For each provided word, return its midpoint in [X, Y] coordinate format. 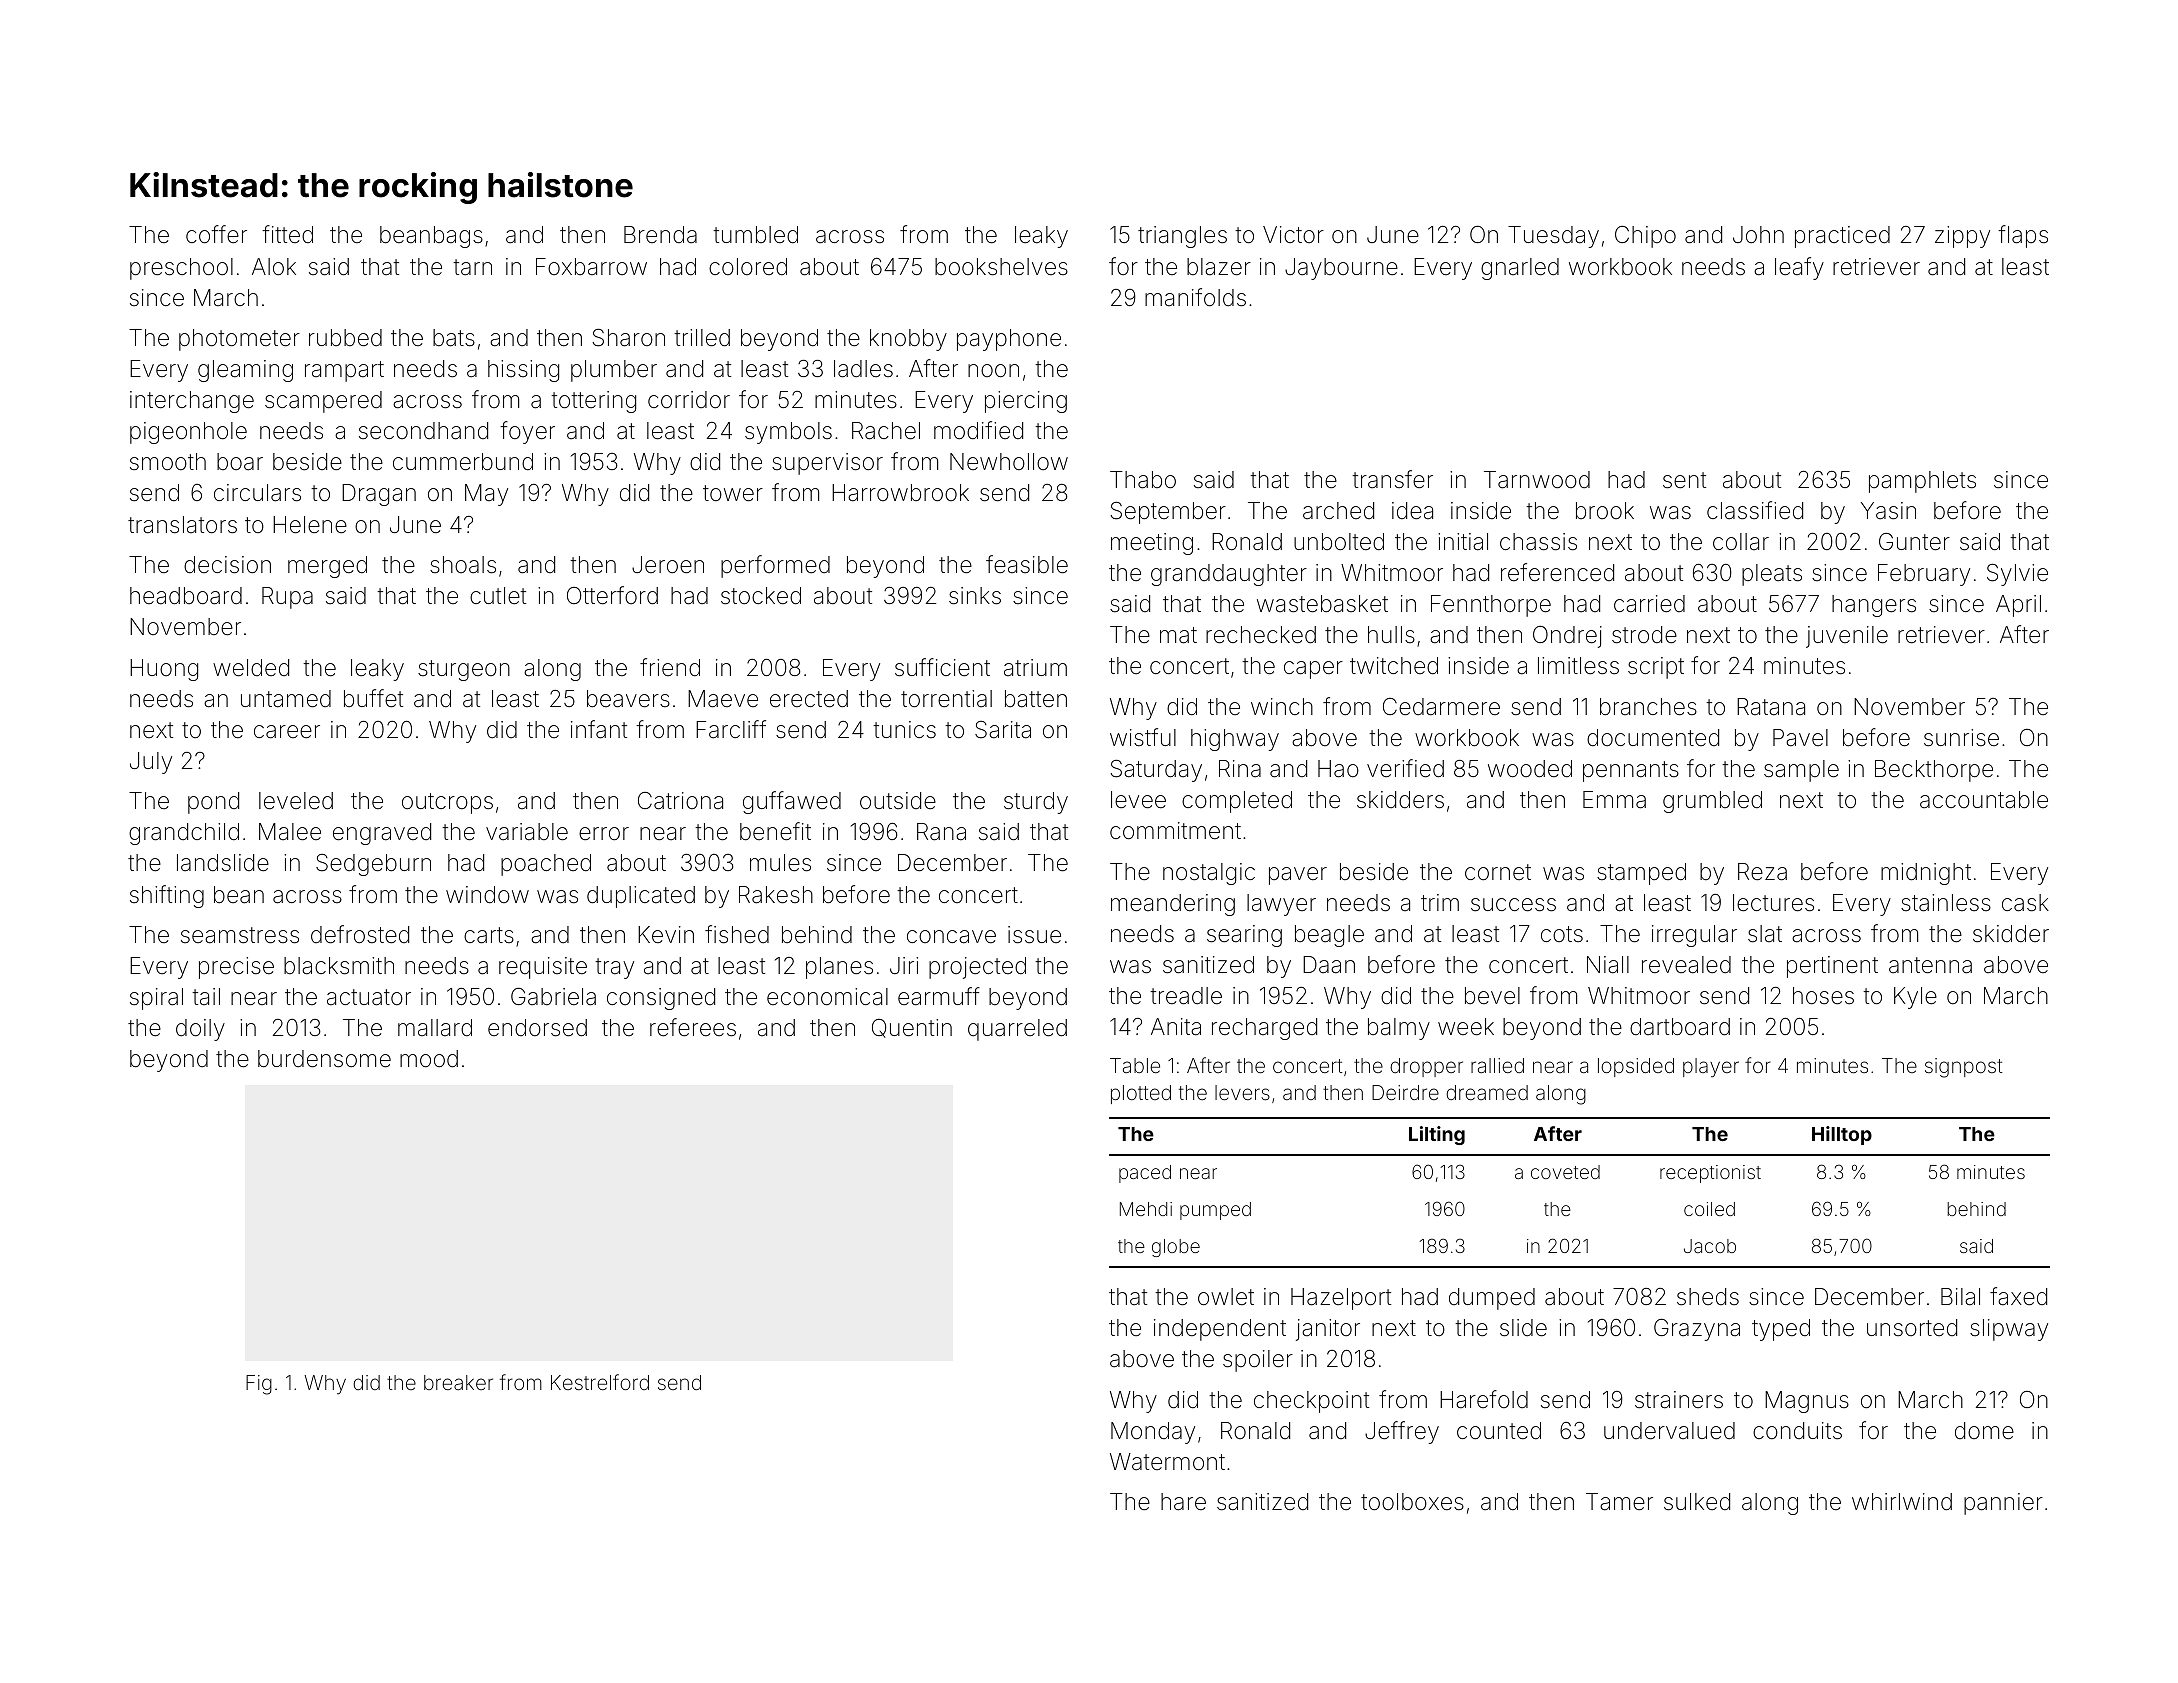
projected [977, 968]
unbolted [1339, 542]
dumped [1492, 1299]
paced [1145, 1174]
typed [1781, 1330]
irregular [1694, 936]
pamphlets [1922, 482]
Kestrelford [600, 1382]
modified [978, 430]
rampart [344, 371]
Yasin [1888, 511]
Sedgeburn [373, 865]
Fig [259, 1385]
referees [693, 1027]
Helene [310, 525]
